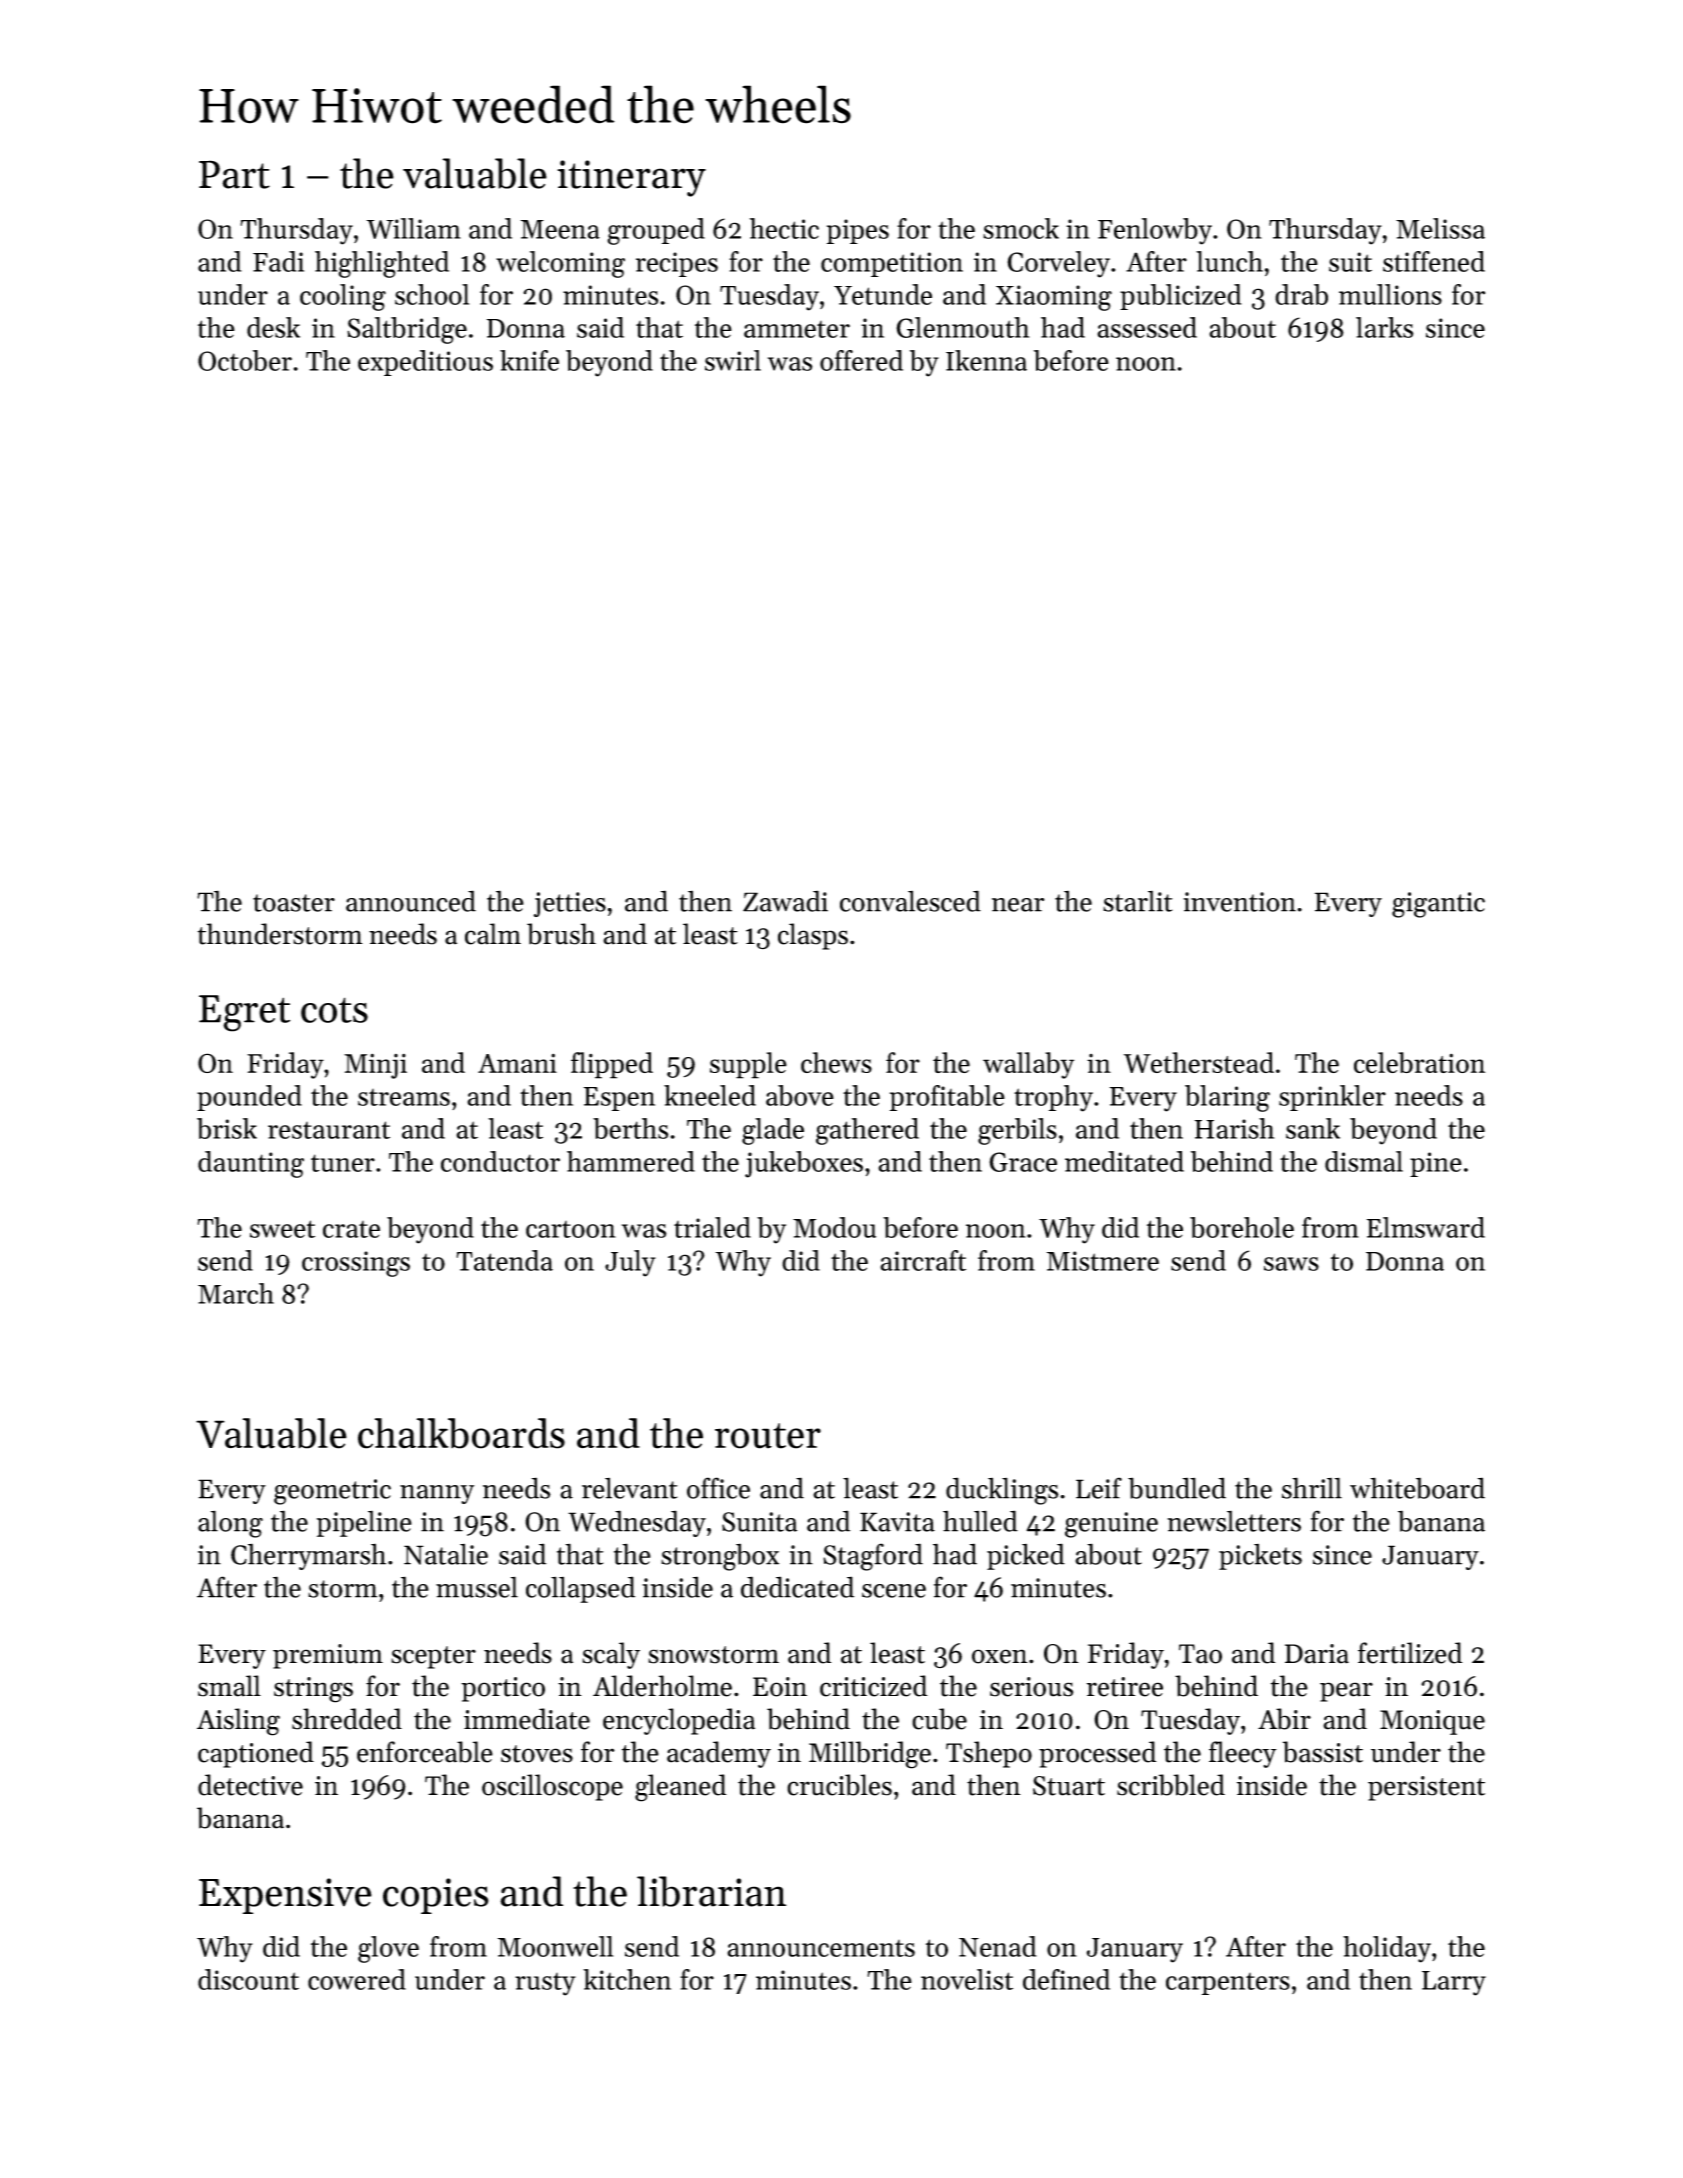 This page has width=1683, height=2178. I want to click on dismal, so click(1364, 1161).
